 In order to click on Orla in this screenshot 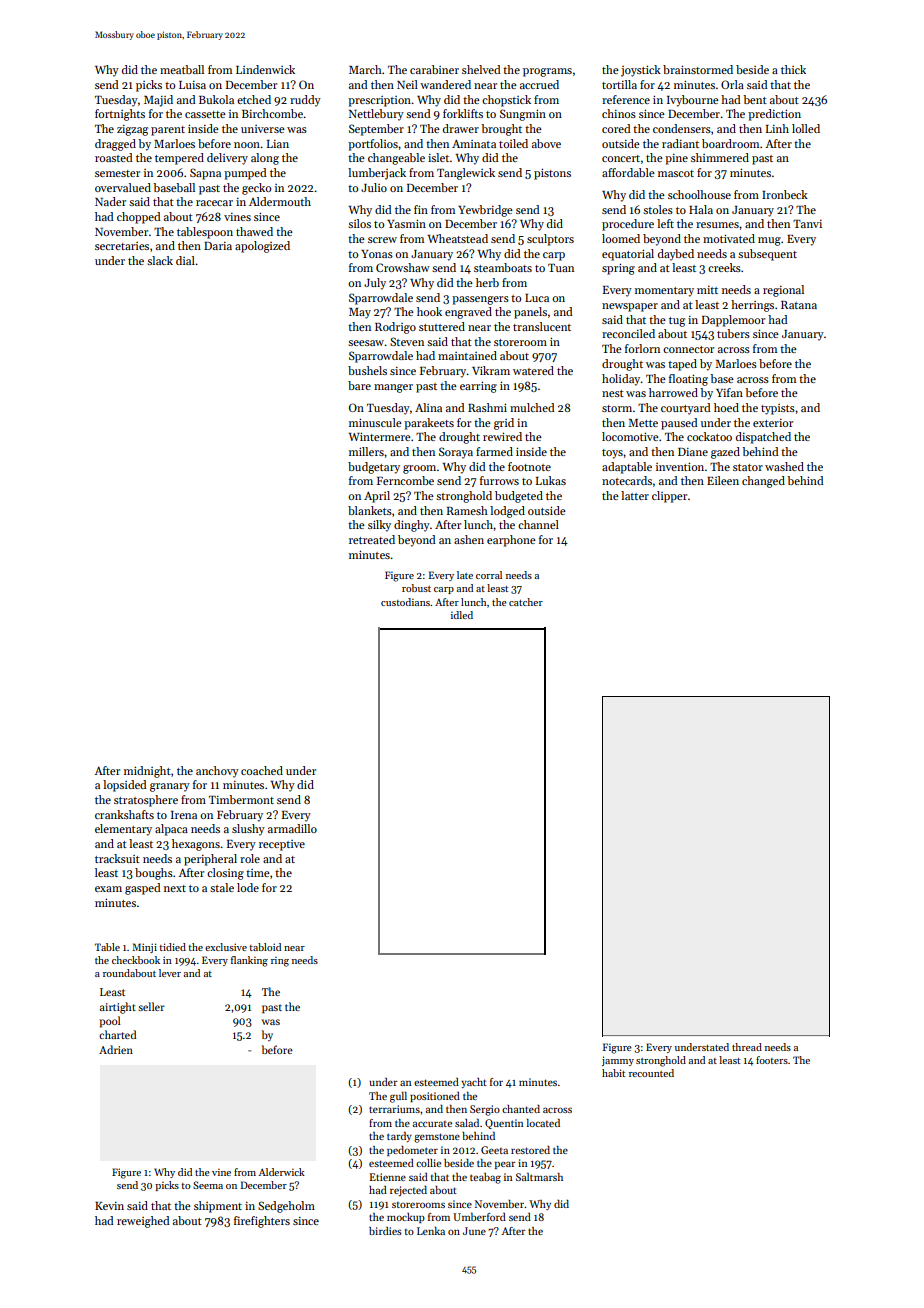, I will do `click(732, 84)`.
